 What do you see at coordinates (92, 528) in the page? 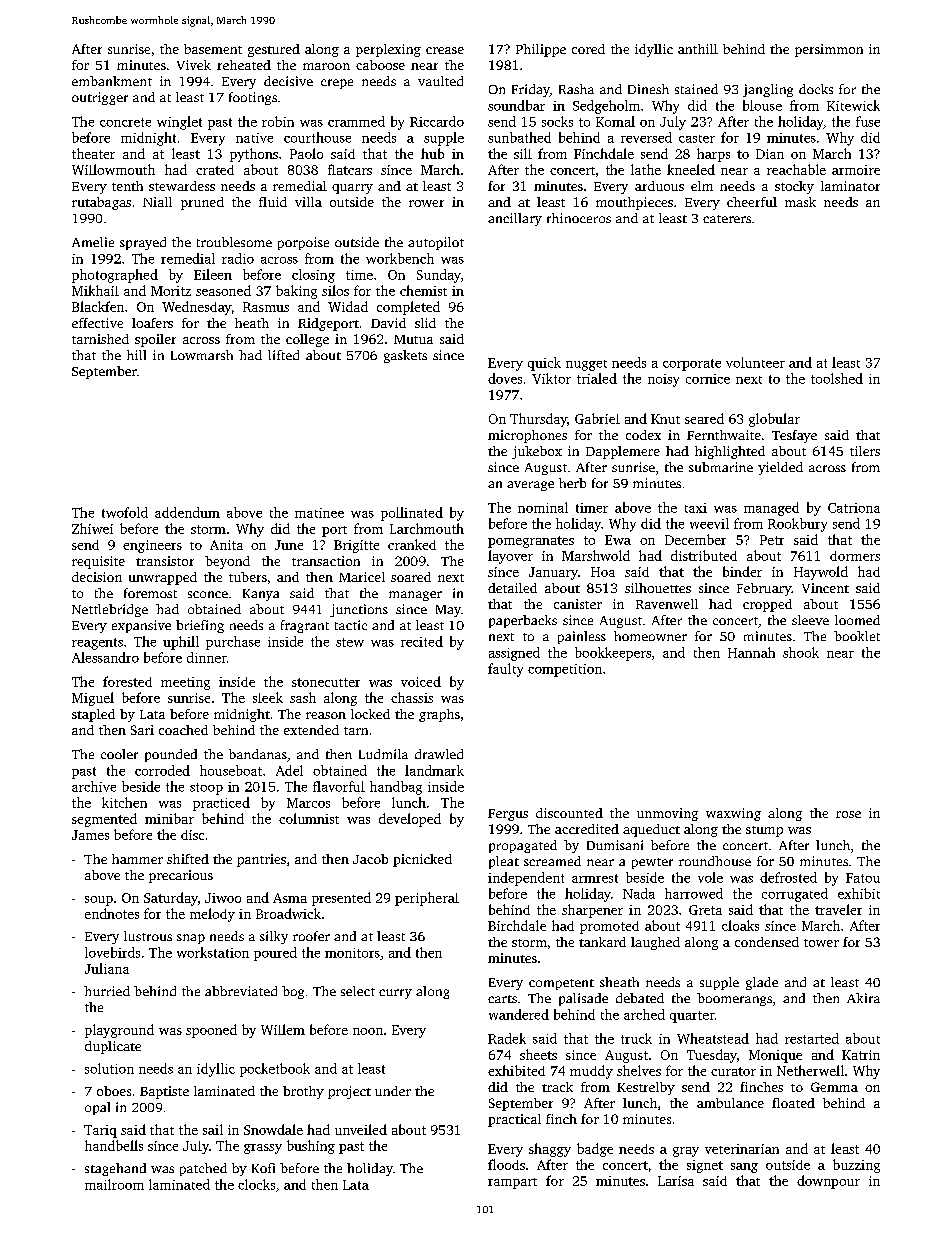
I see `Zhiwei` at bounding box center [92, 528].
